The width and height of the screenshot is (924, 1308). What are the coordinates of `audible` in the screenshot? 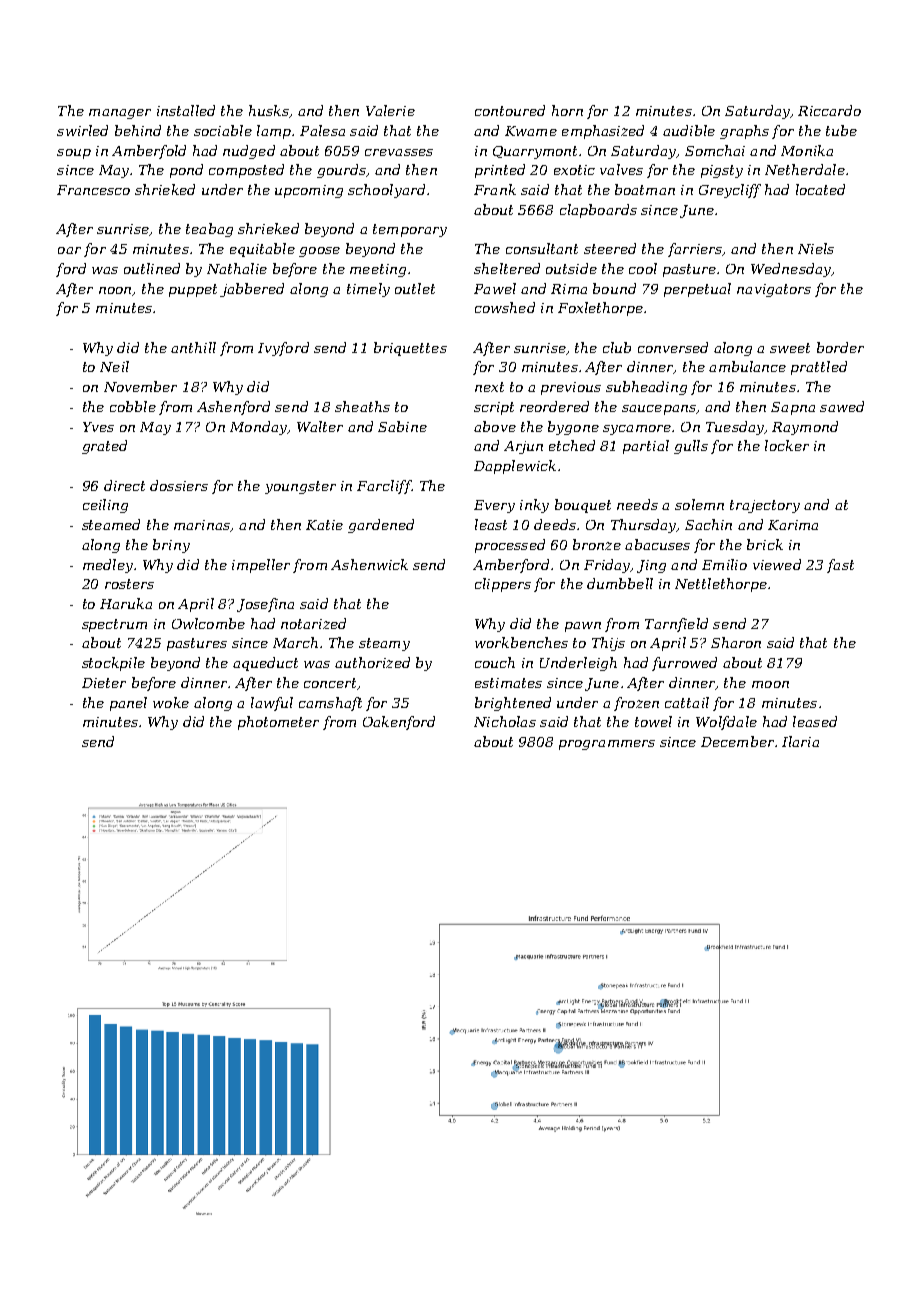 It's located at (689, 130).
